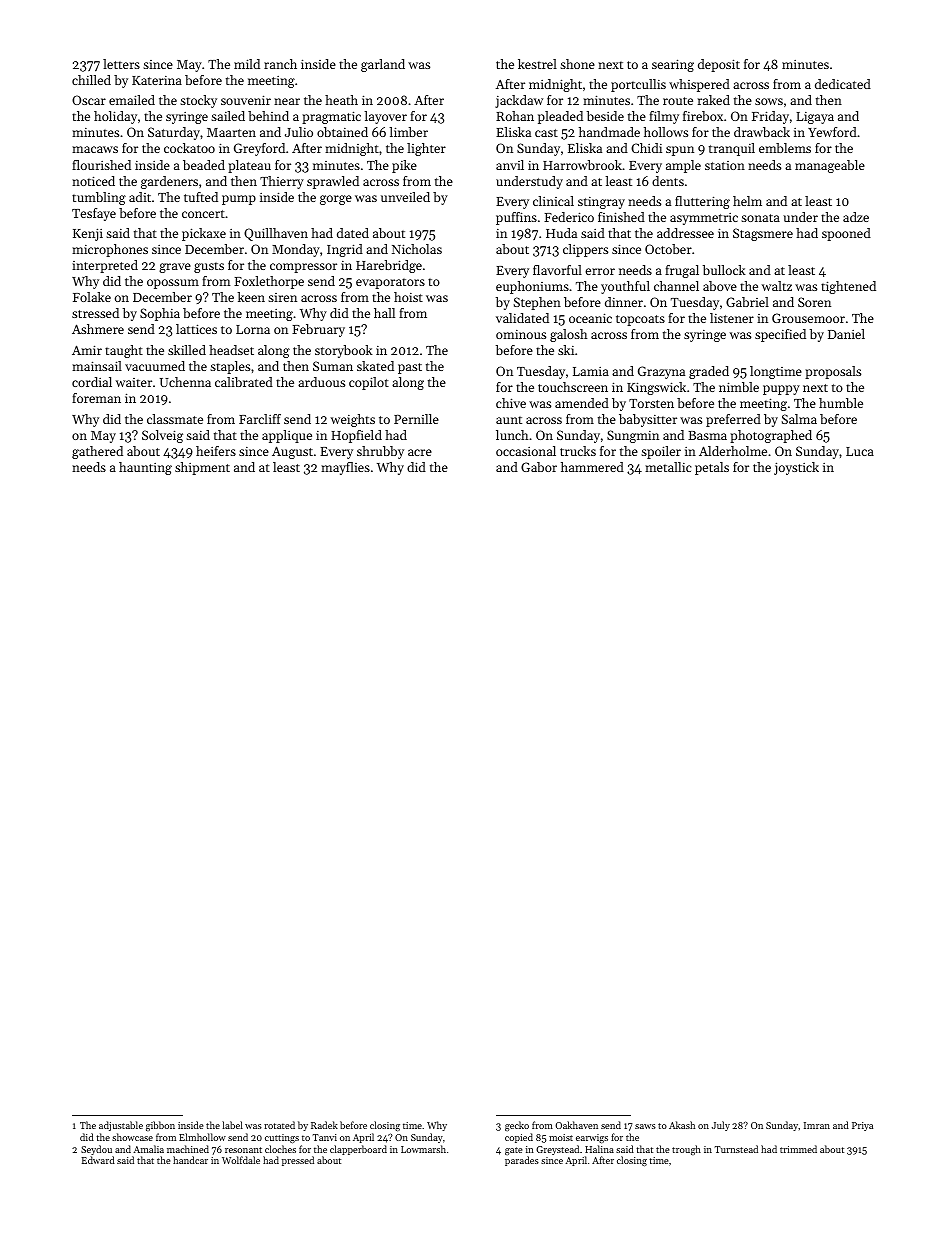 This document has height=1233, width=952. What do you see at coordinates (576, 1125) in the document?
I see `Oakhaven` at bounding box center [576, 1125].
